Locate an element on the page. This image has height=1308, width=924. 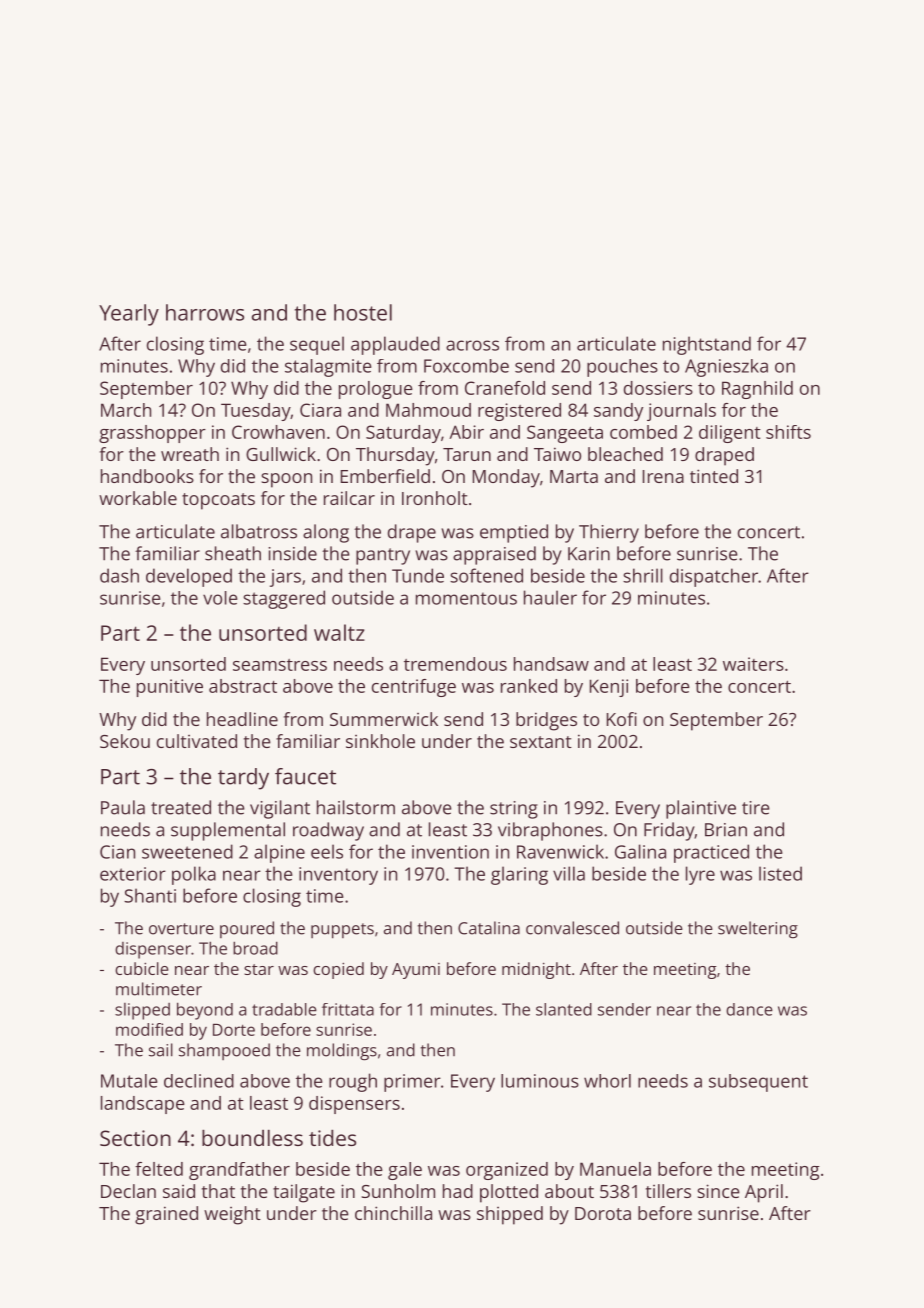
Summerwick is located at coordinates (384, 719).
